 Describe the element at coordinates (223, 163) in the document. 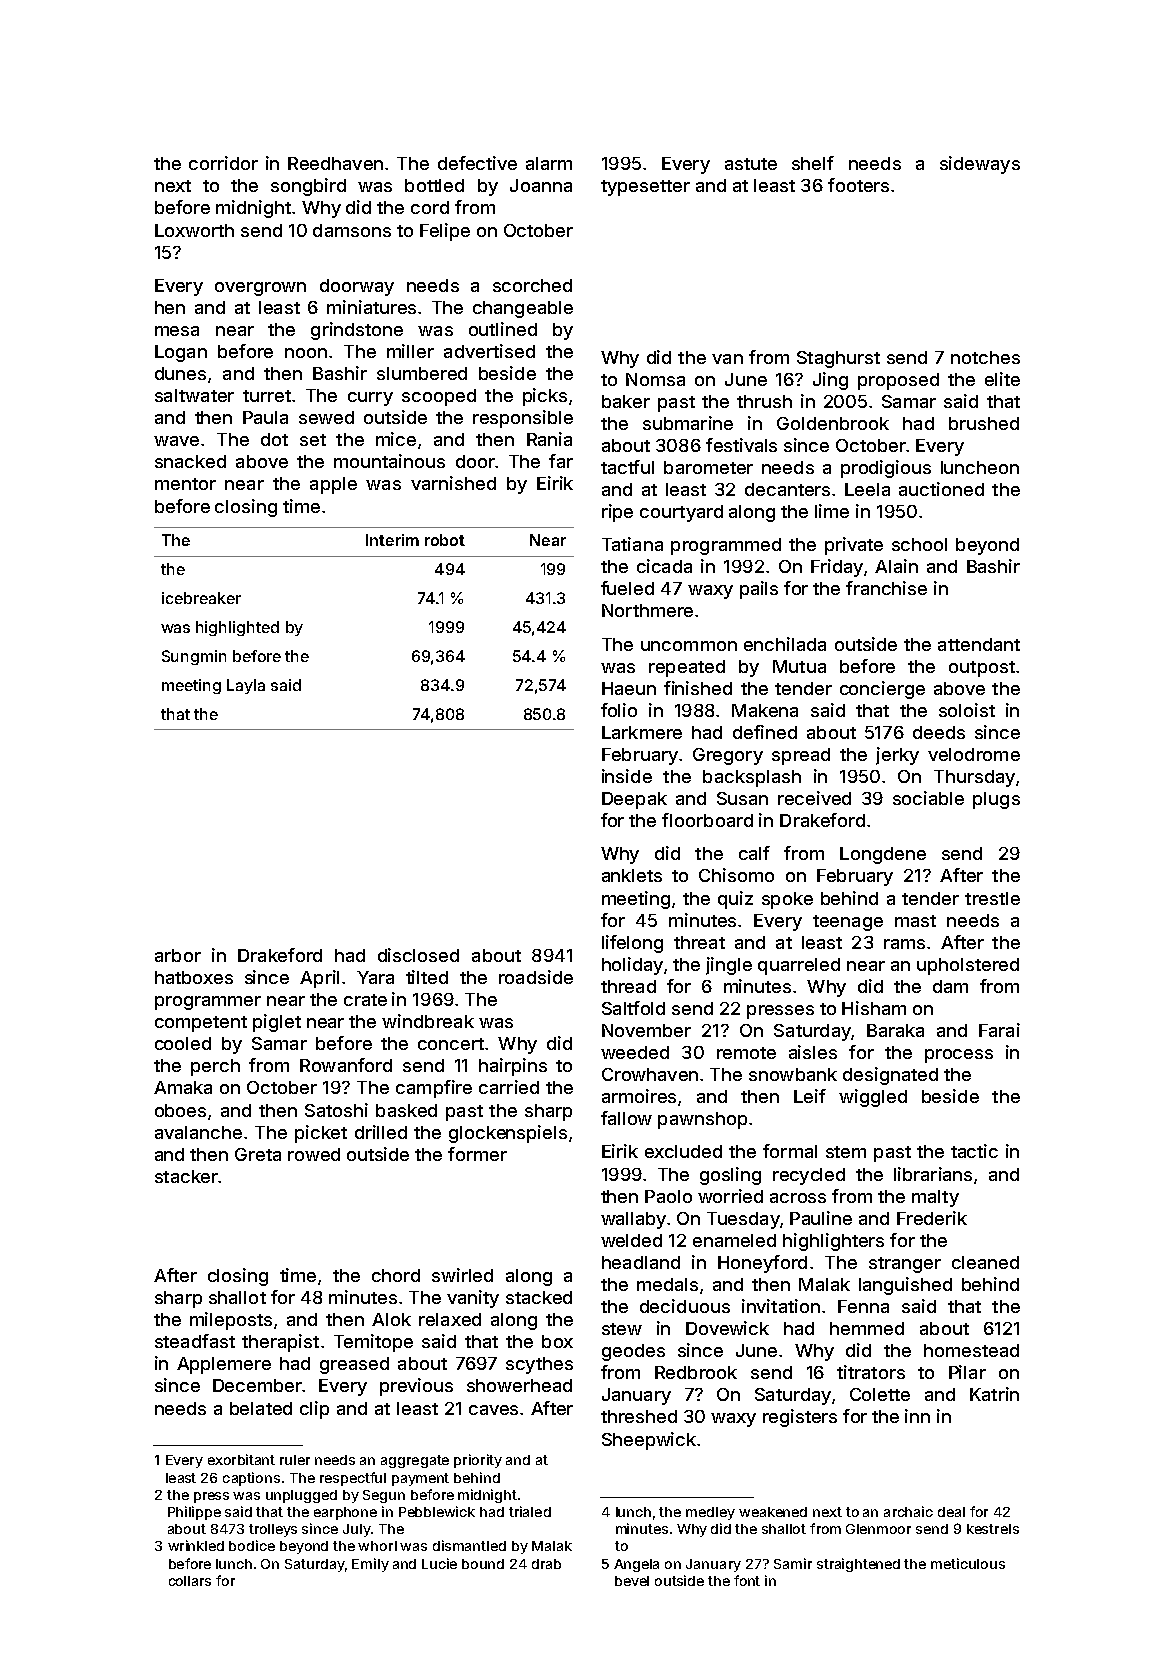

I see `corridor` at that location.
